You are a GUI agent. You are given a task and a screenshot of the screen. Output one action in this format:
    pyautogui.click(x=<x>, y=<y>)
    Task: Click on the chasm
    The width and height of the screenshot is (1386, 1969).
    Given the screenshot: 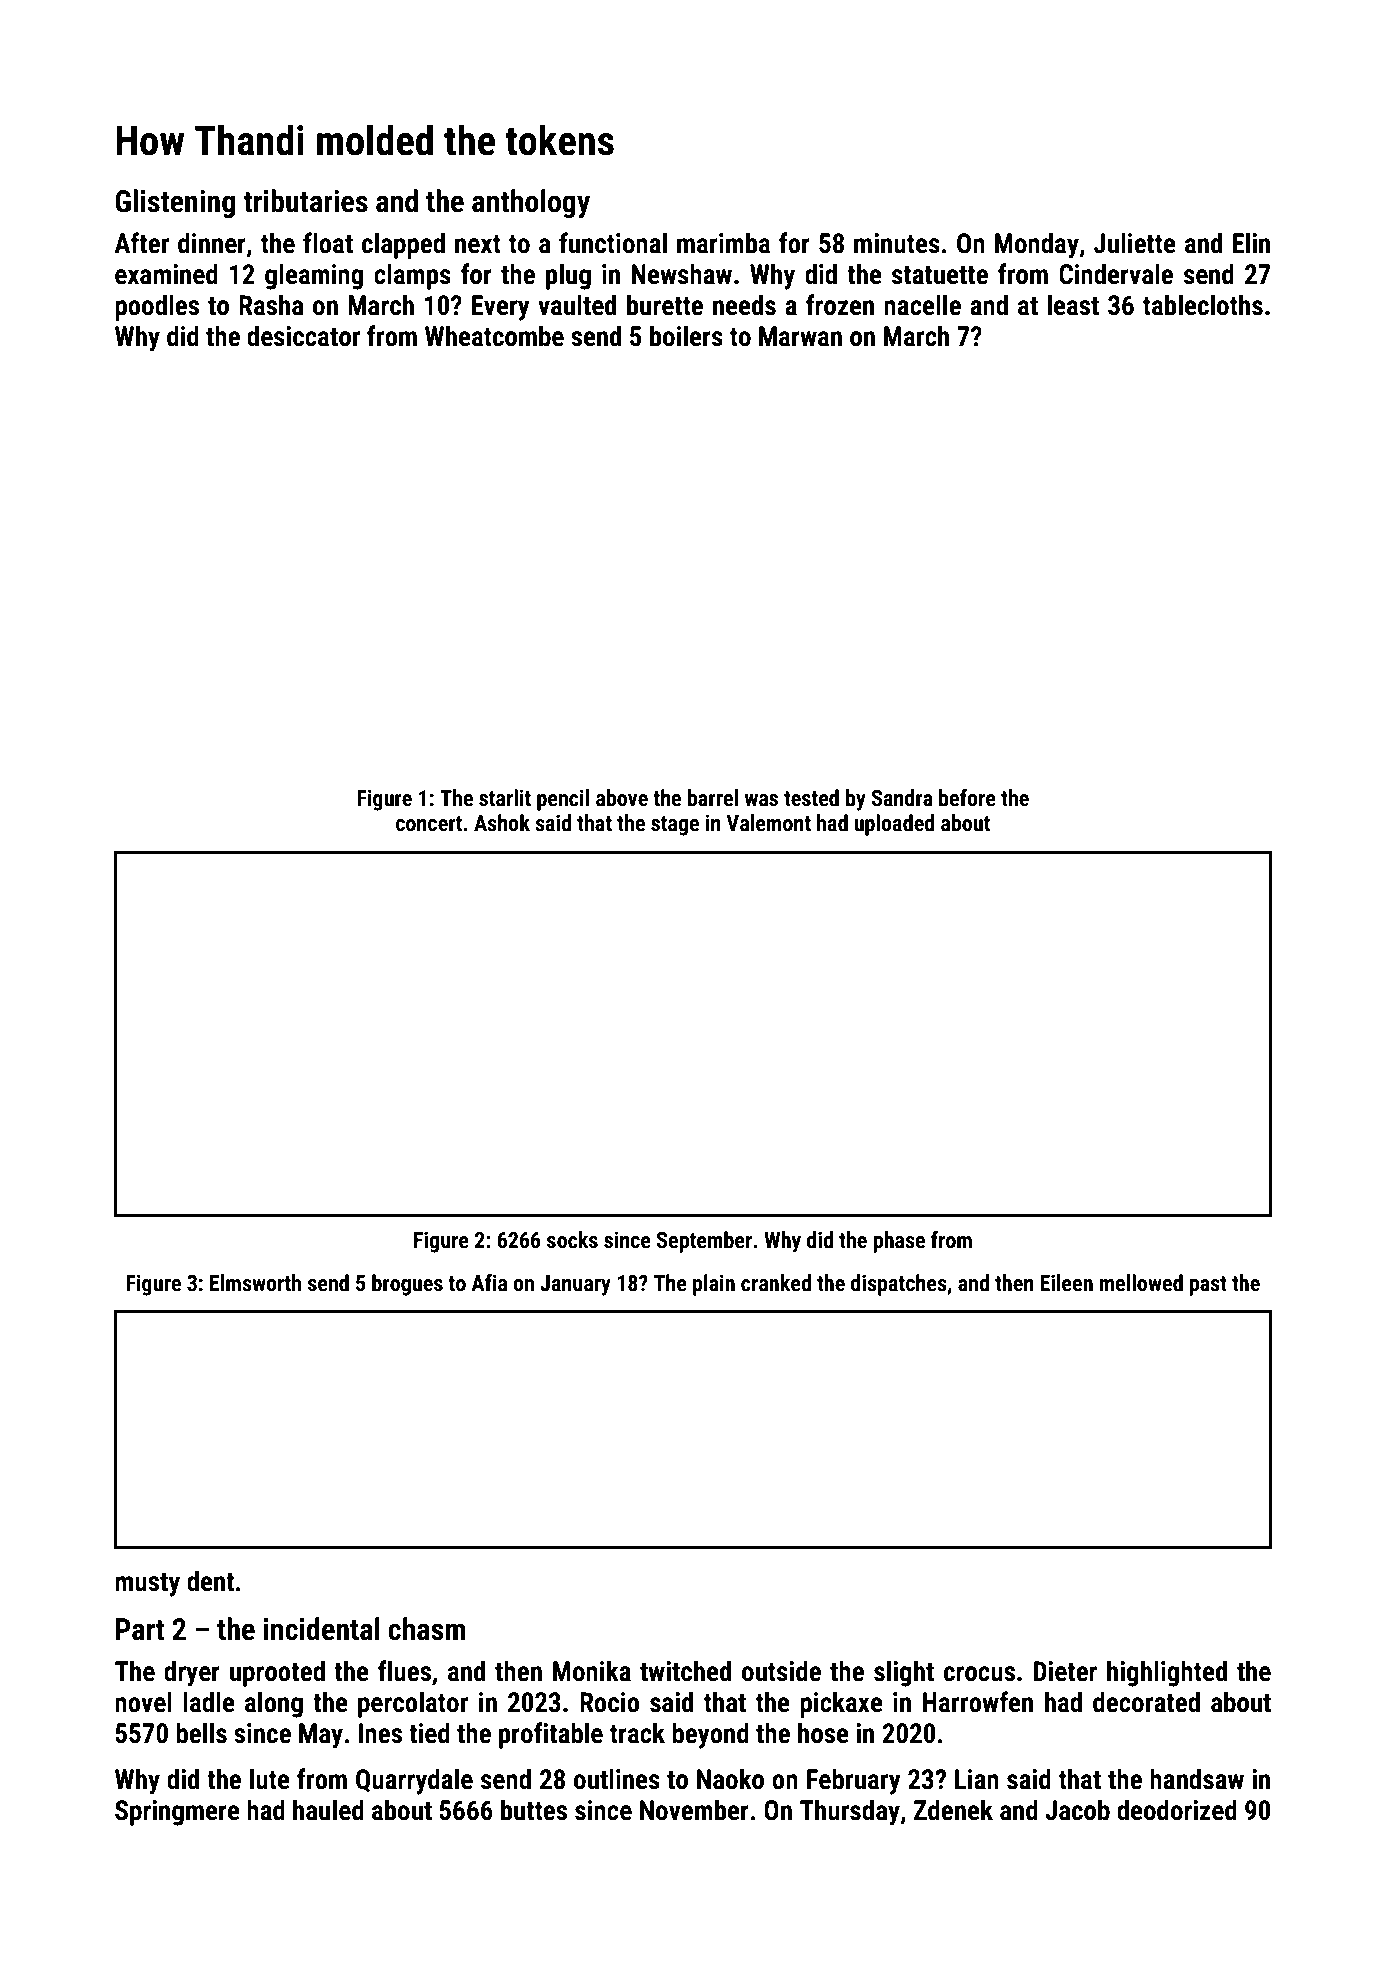 What is the action you would take?
    pyautogui.click(x=426, y=1629)
